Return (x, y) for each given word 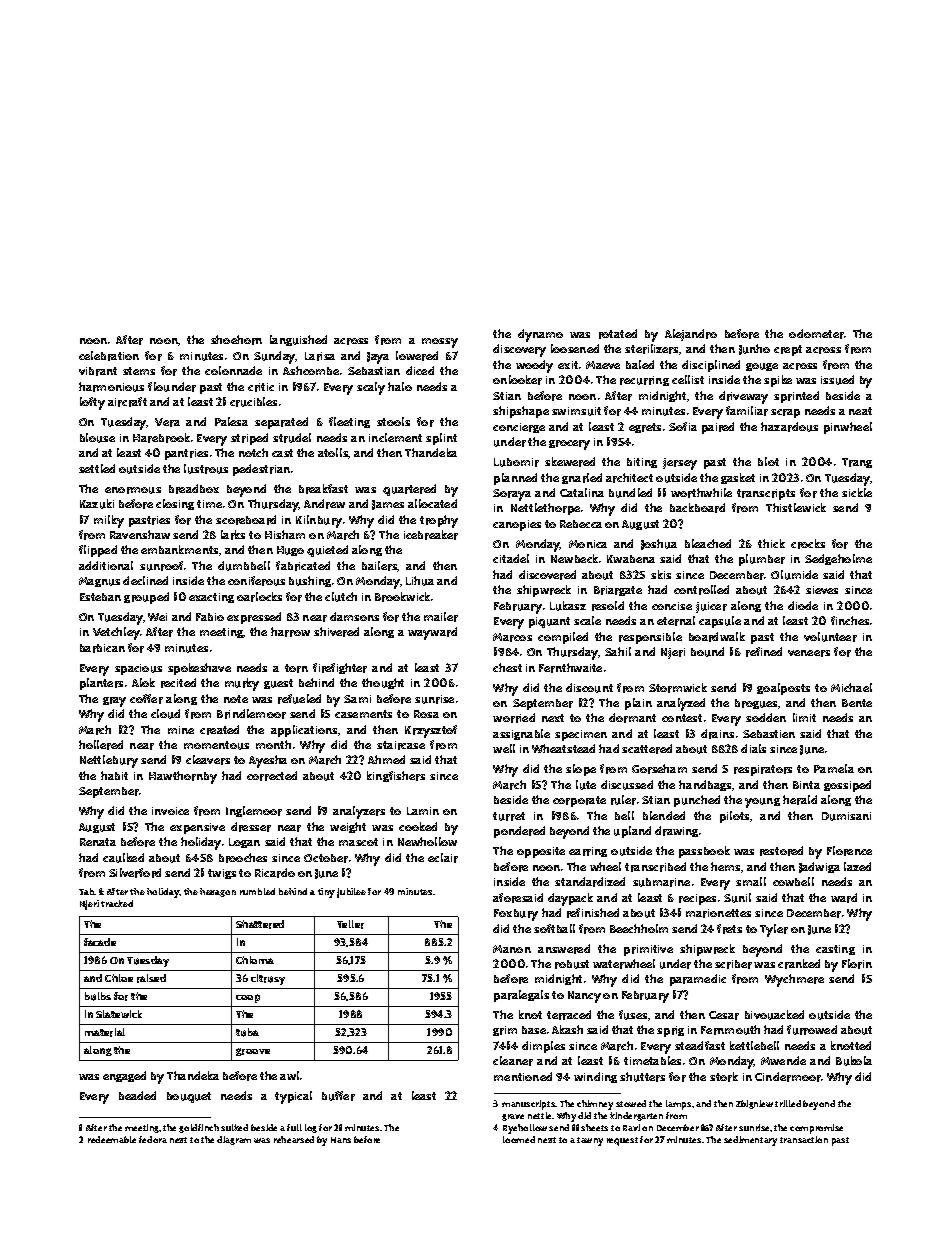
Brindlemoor (251, 714)
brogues (756, 704)
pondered (519, 832)
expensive (197, 828)
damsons (354, 616)
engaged (124, 1076)
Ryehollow (525, 1129)
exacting (211, 598)
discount (589, 688)
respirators (763, 770)
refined (764, 652)
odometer (816, 334)
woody (534, 366)
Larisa (320, 356)
